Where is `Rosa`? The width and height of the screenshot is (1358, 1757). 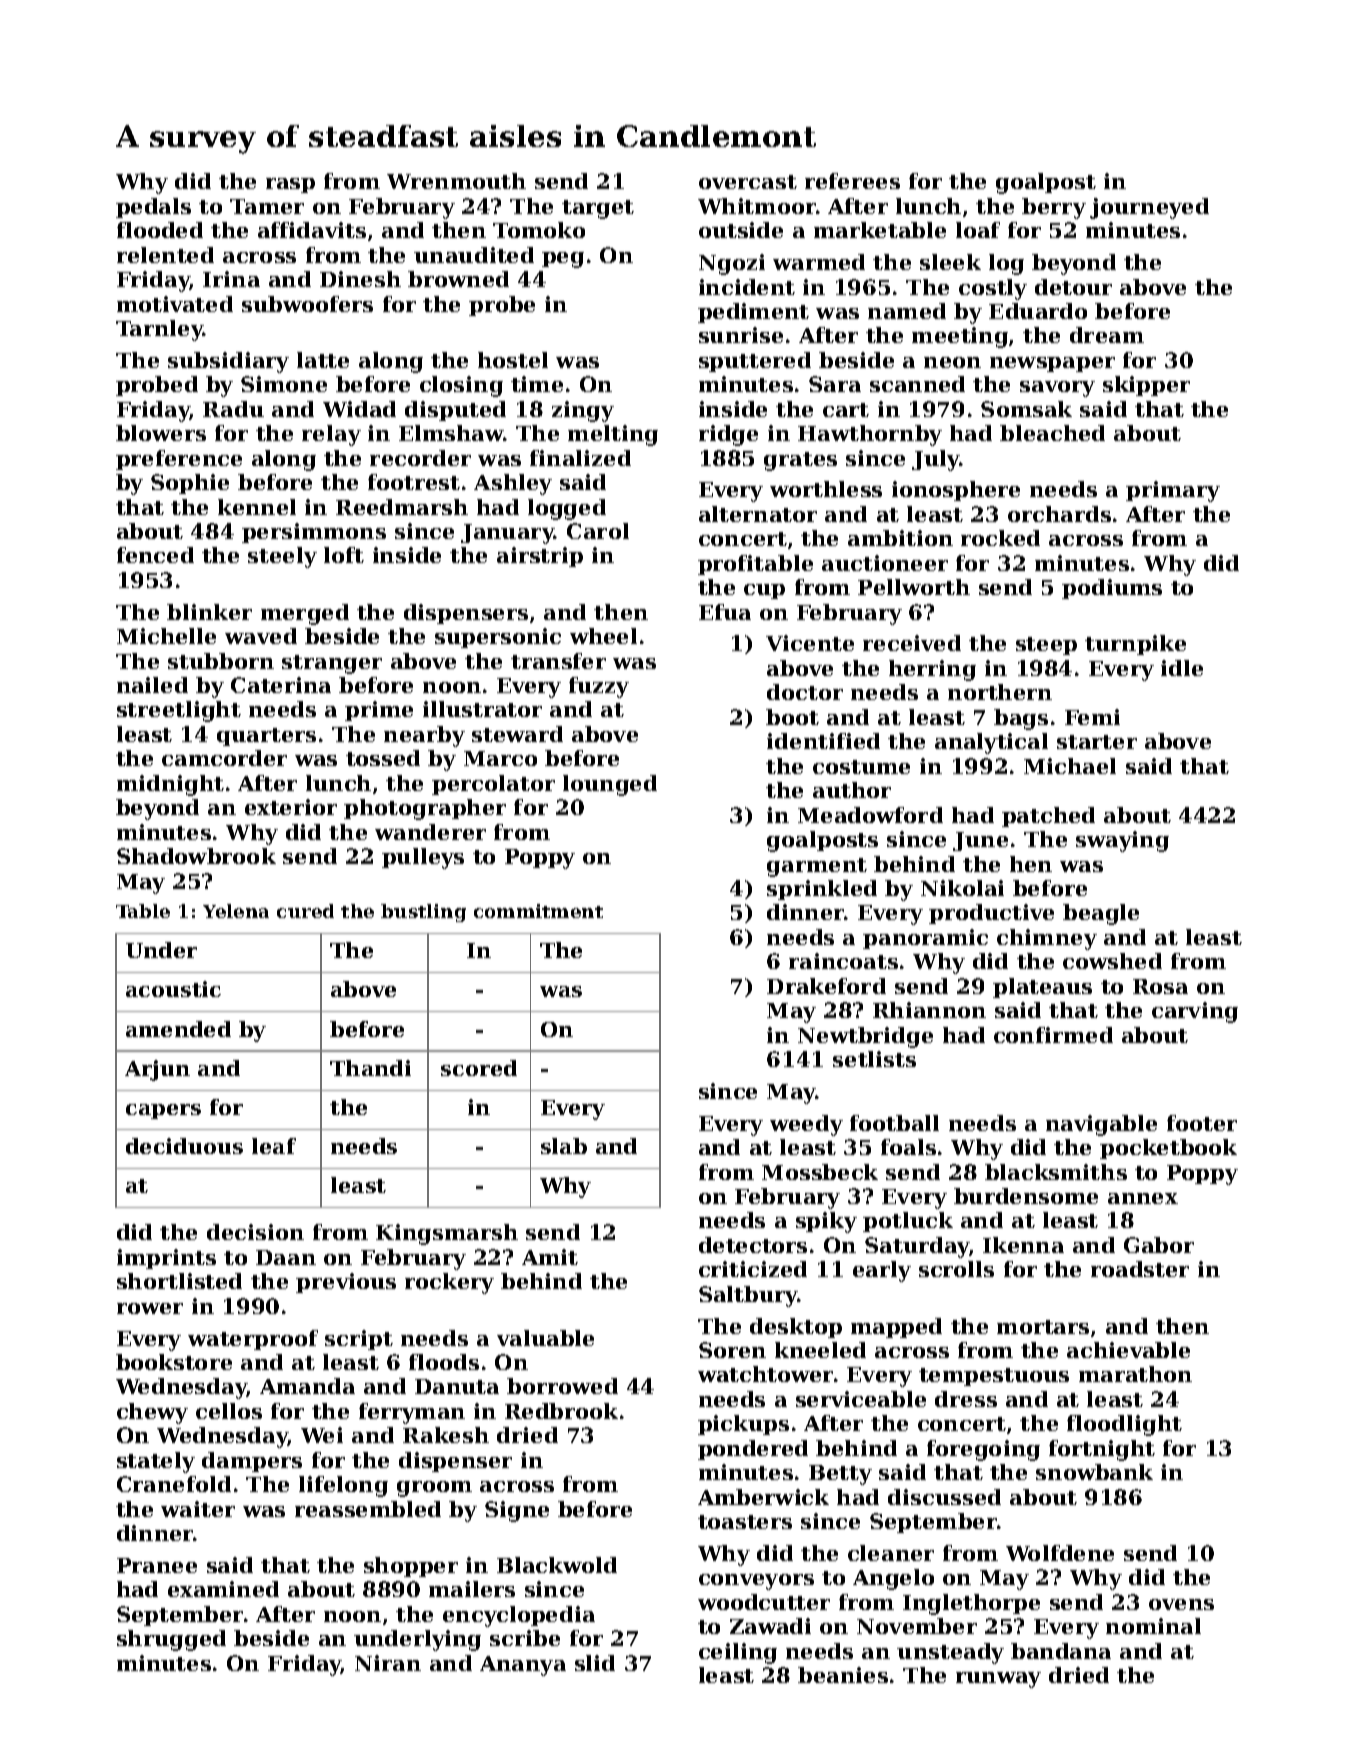
Rosa is located at coordinates (1160, 986).
